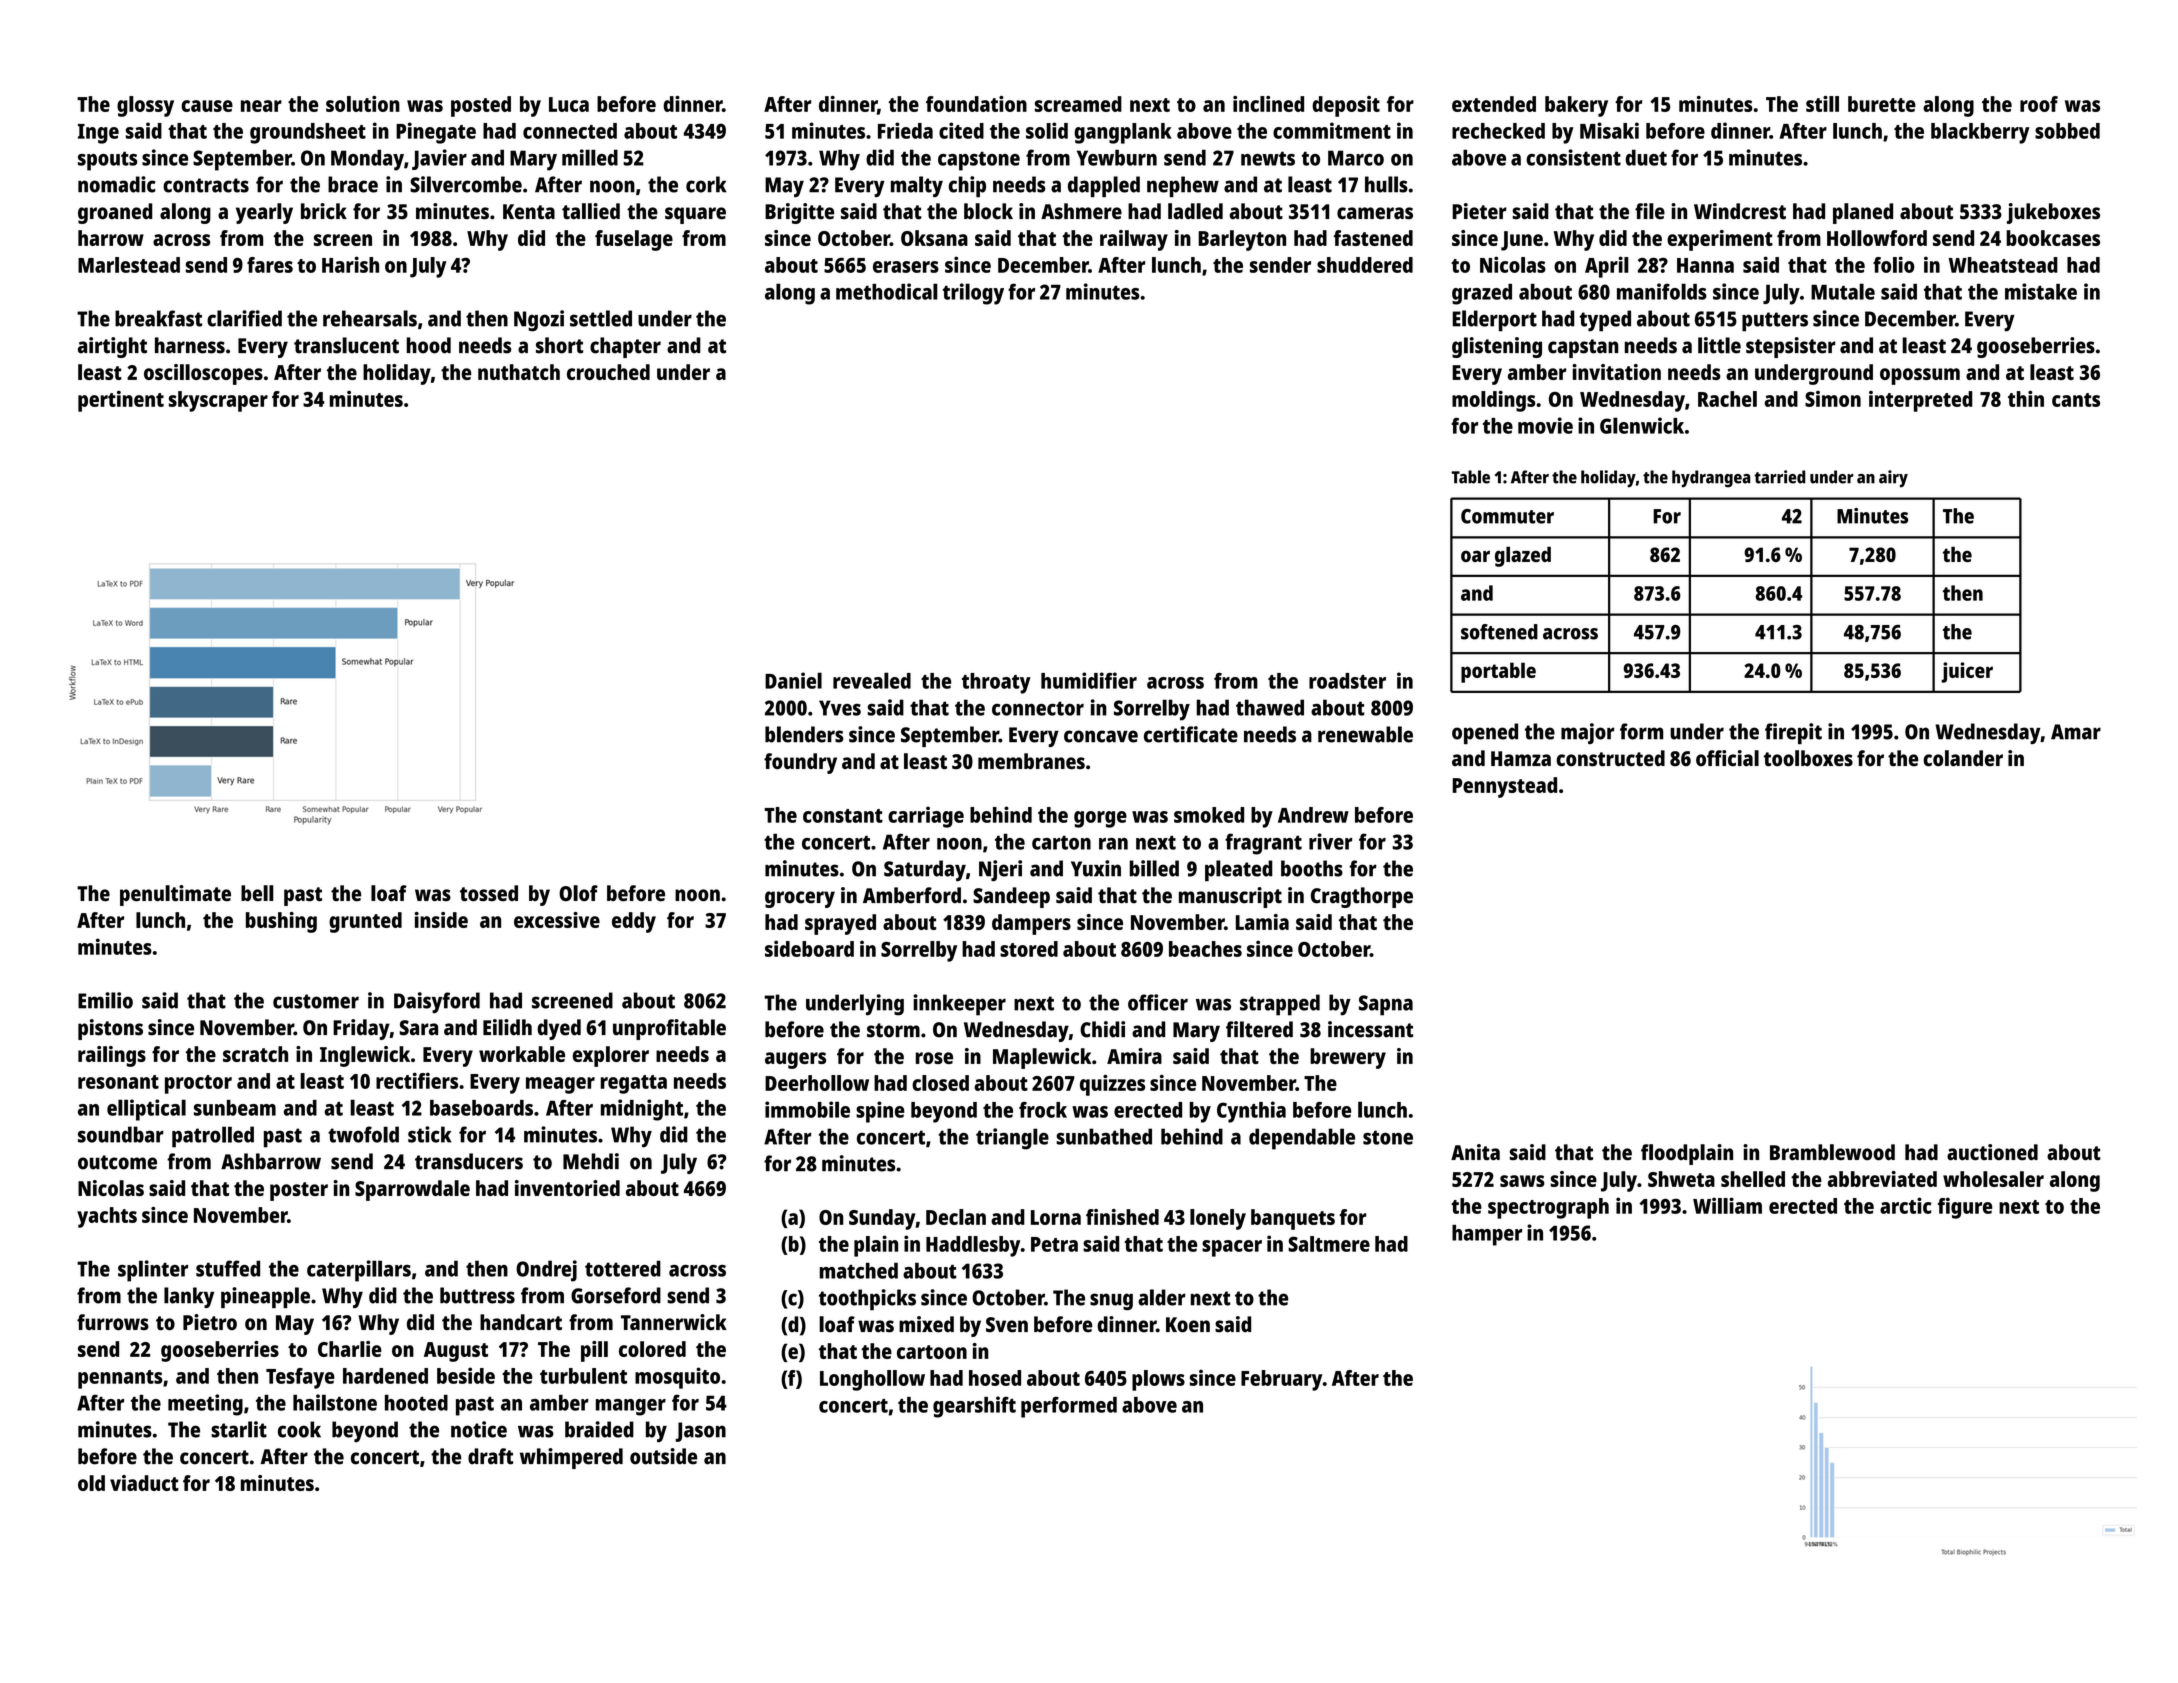 This page has height=1683, width=2178. What do you see at coordinates (557, 920) in the page?
I see `excessive` at bounding box center [557, 920].
